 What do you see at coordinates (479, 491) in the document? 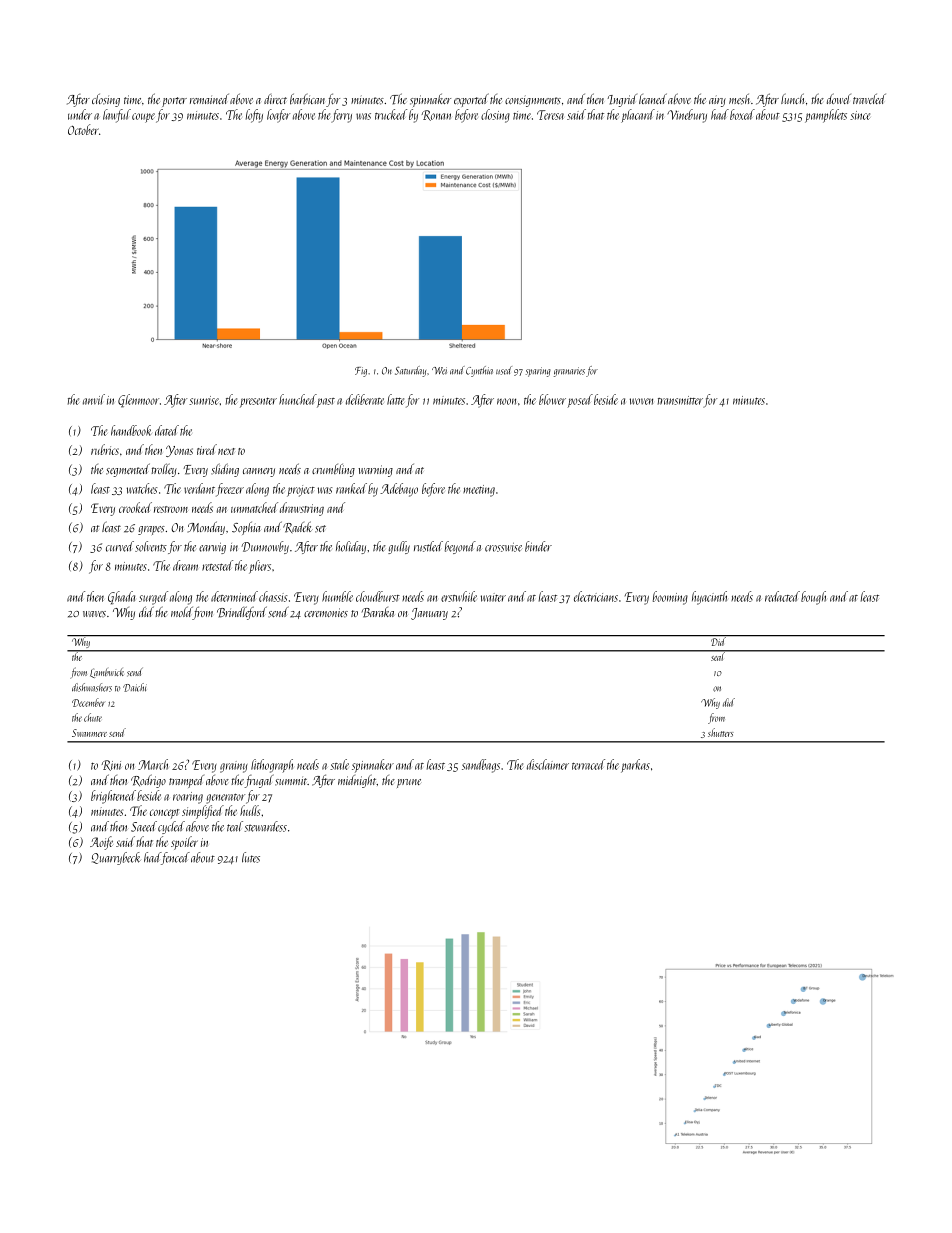
I see `meeting` at bounding box center [479, 491].
